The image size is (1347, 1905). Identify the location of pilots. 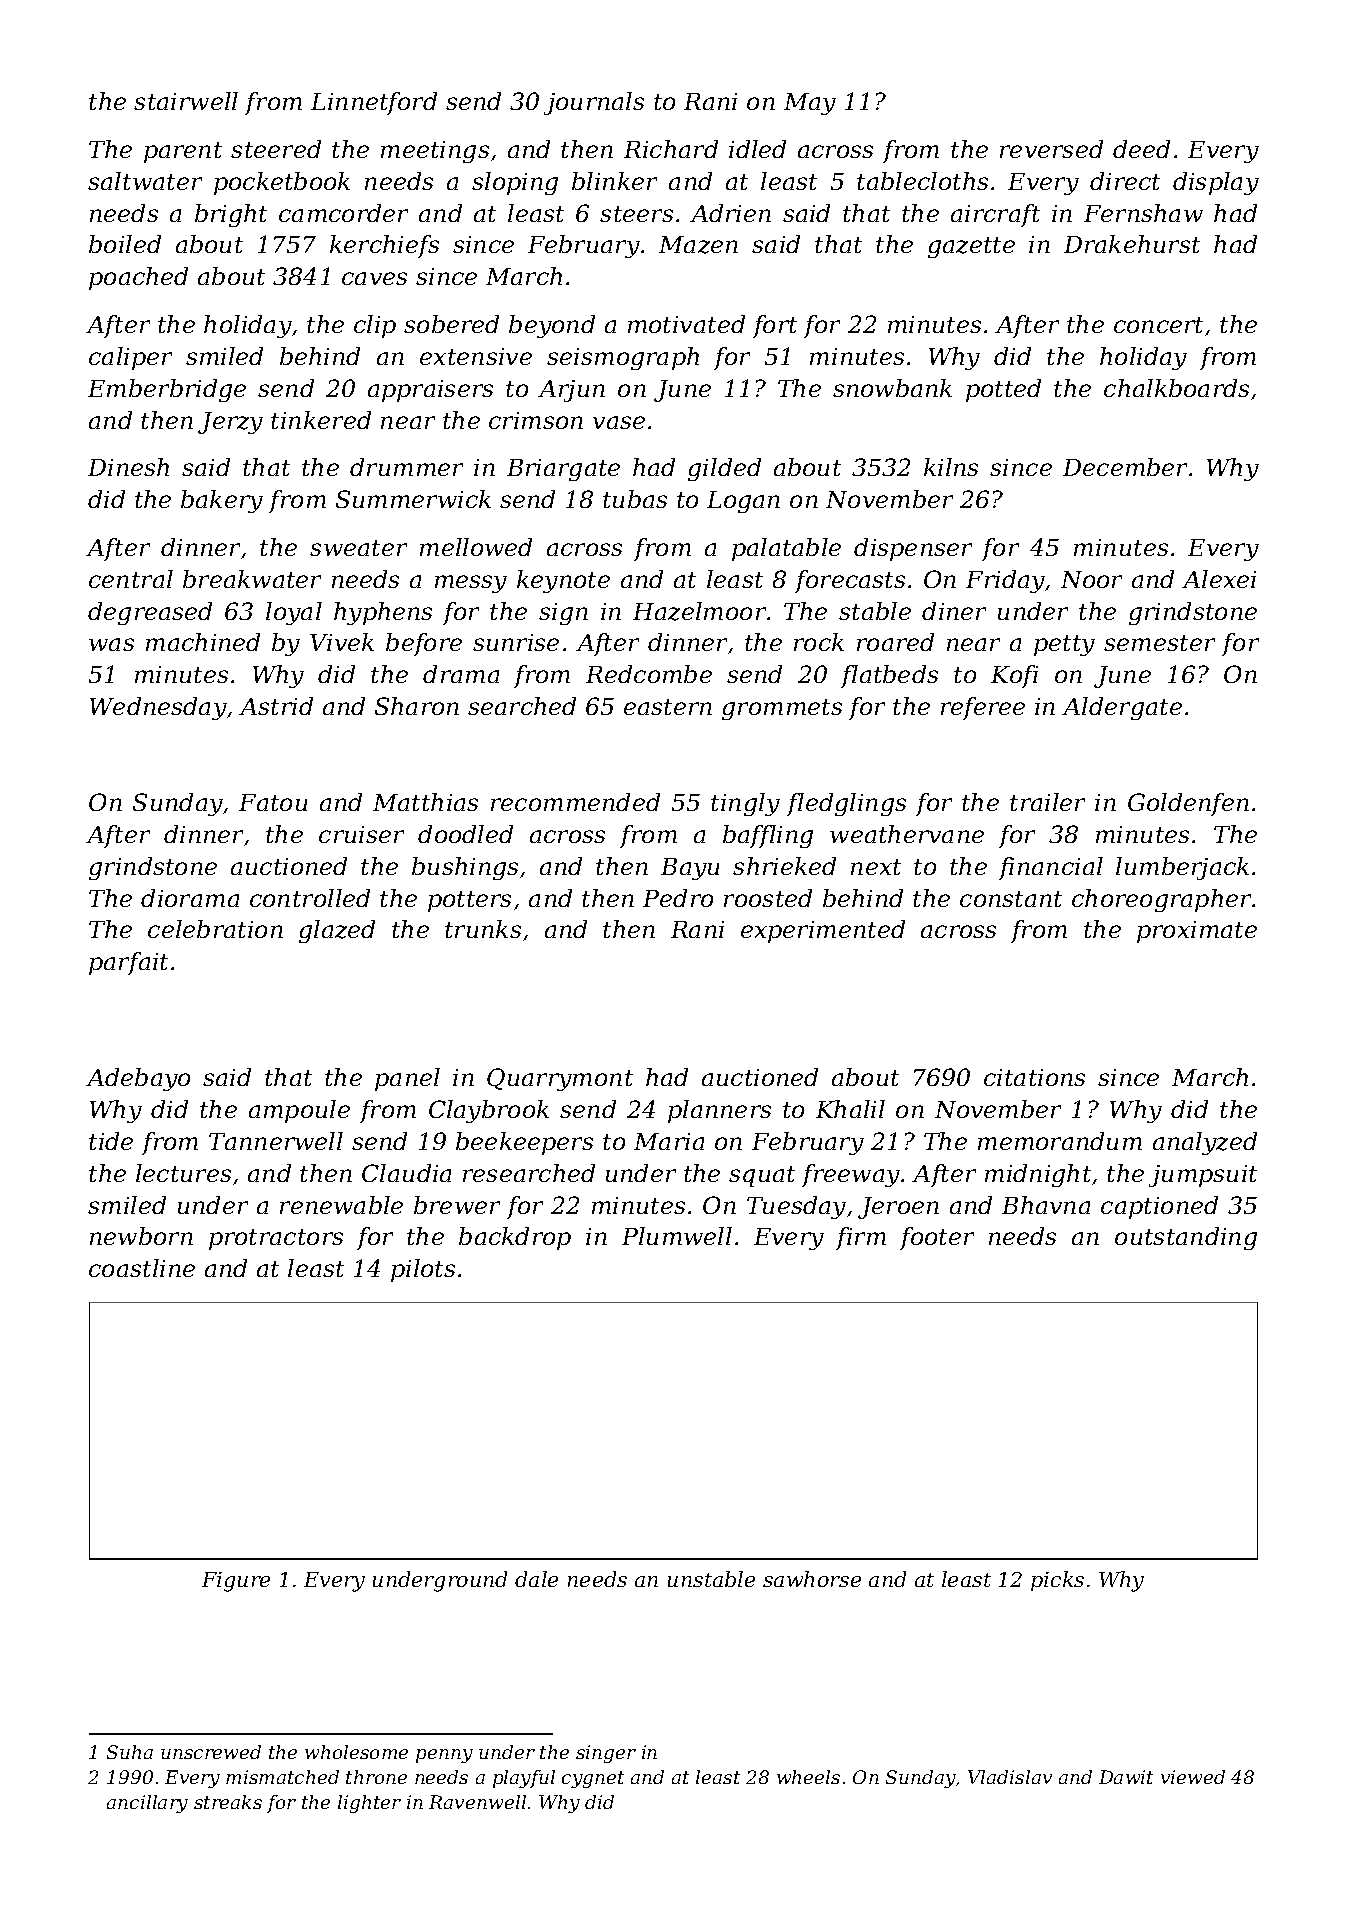
(423, 1270).
